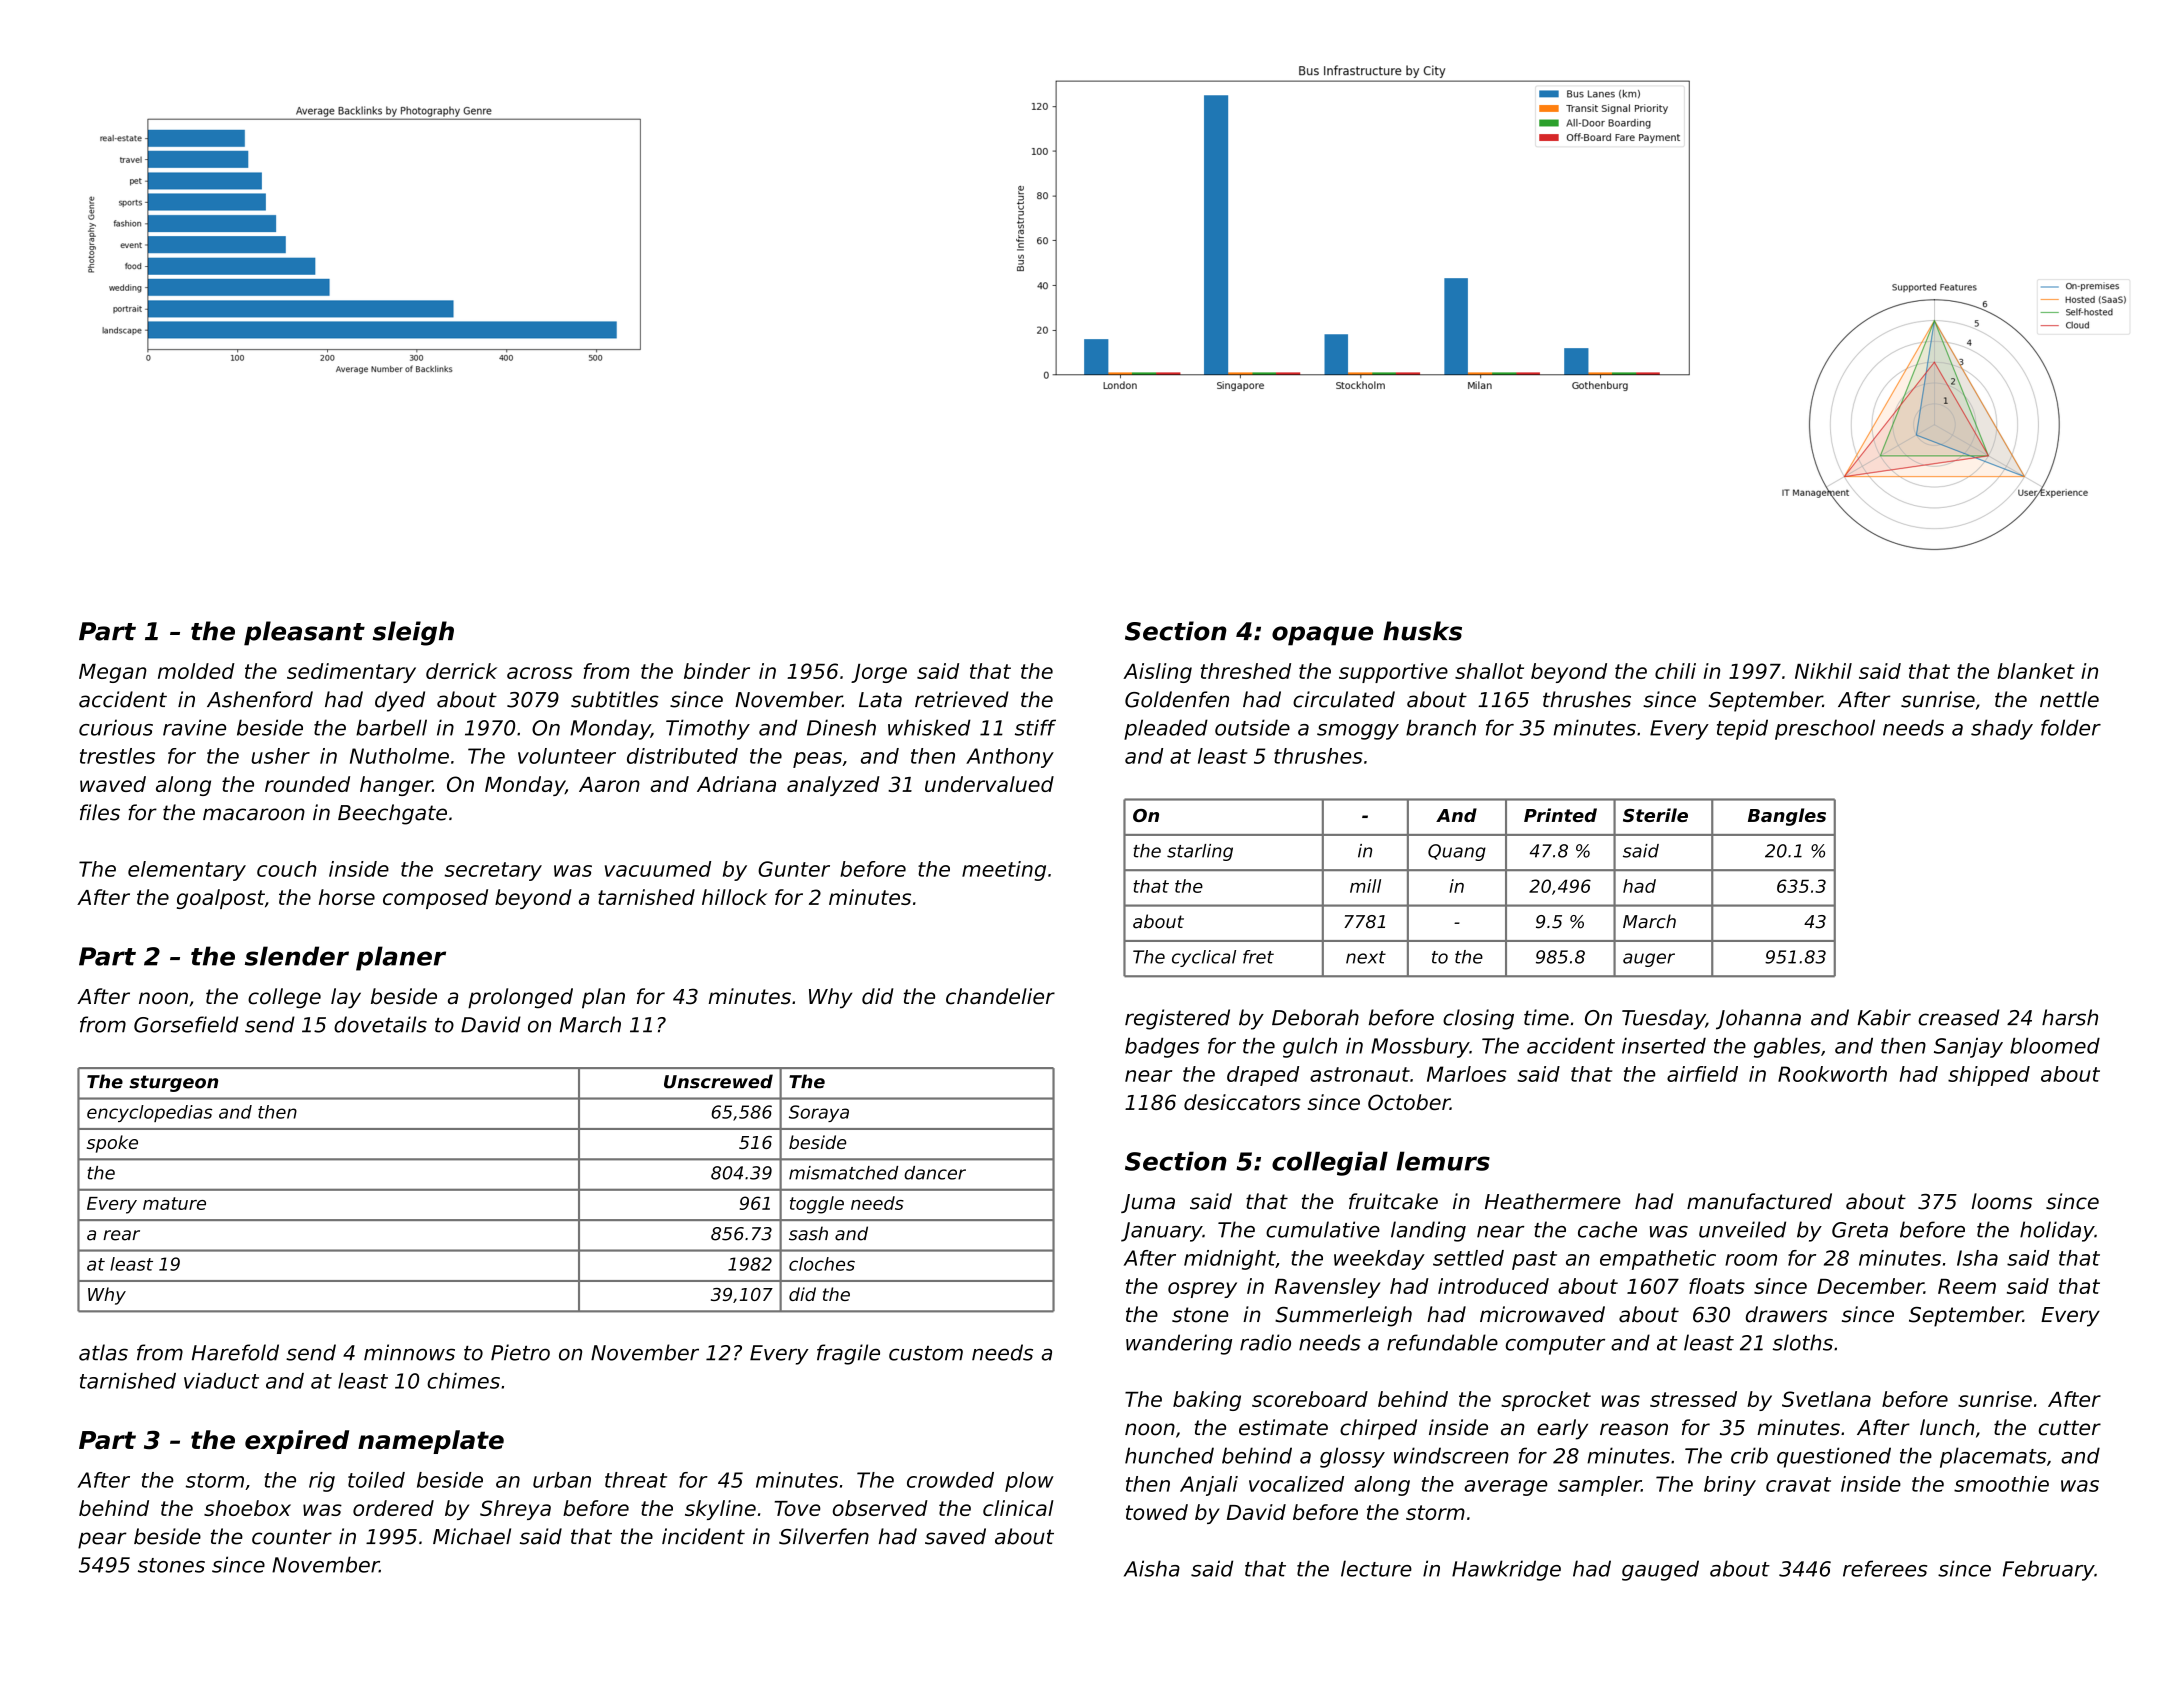 The image size is (2178, 1683). What do you see at coordinates (1166, 729) in the screenshot?
I see `pleaded` at bounding box center [1166, 729].
